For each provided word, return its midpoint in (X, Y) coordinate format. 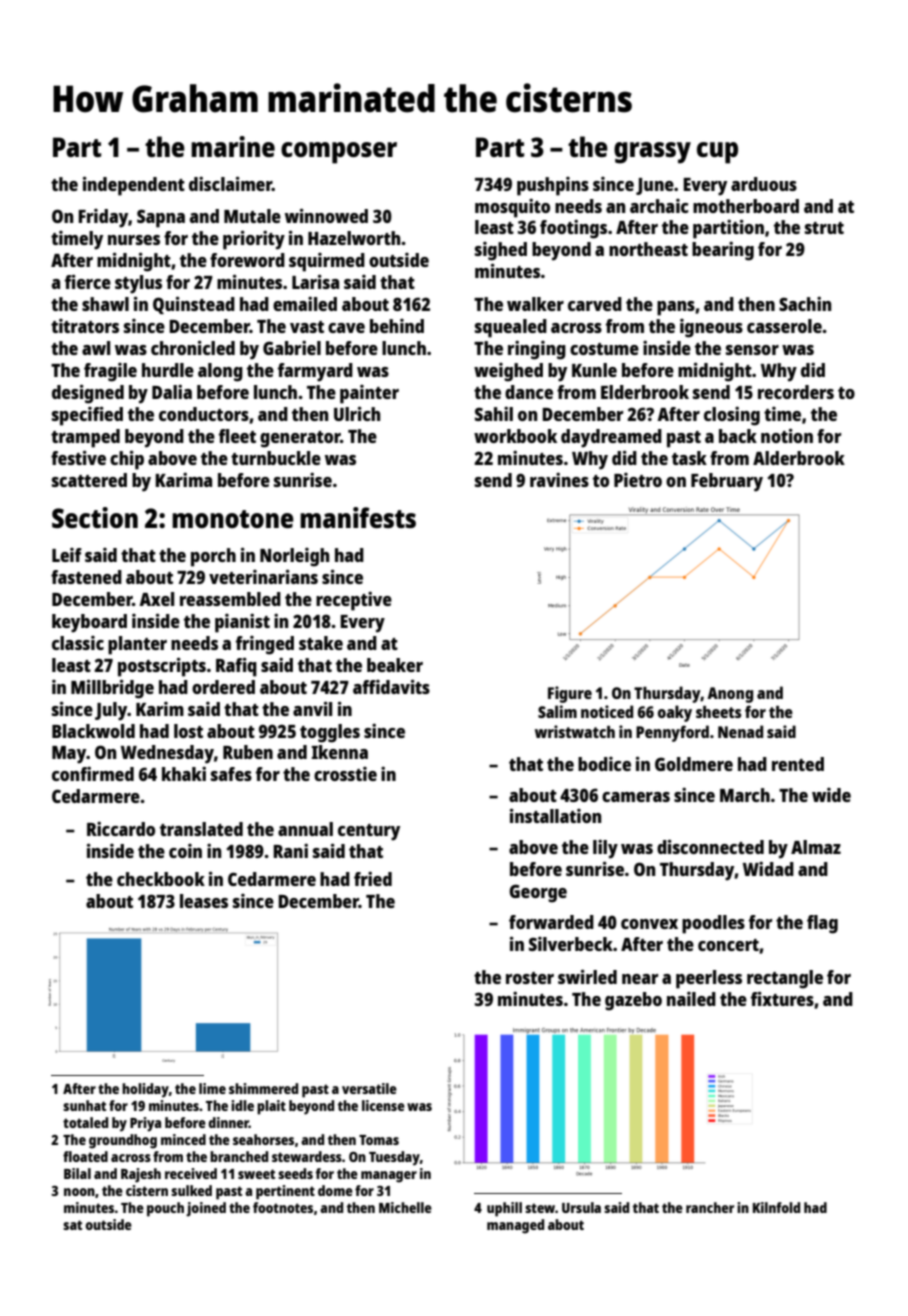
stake (321, 643)
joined (206, 1209)
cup (717, 153)
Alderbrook (799, 458)
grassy (652, 153)
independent (134, 186)
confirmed (93, 773)
